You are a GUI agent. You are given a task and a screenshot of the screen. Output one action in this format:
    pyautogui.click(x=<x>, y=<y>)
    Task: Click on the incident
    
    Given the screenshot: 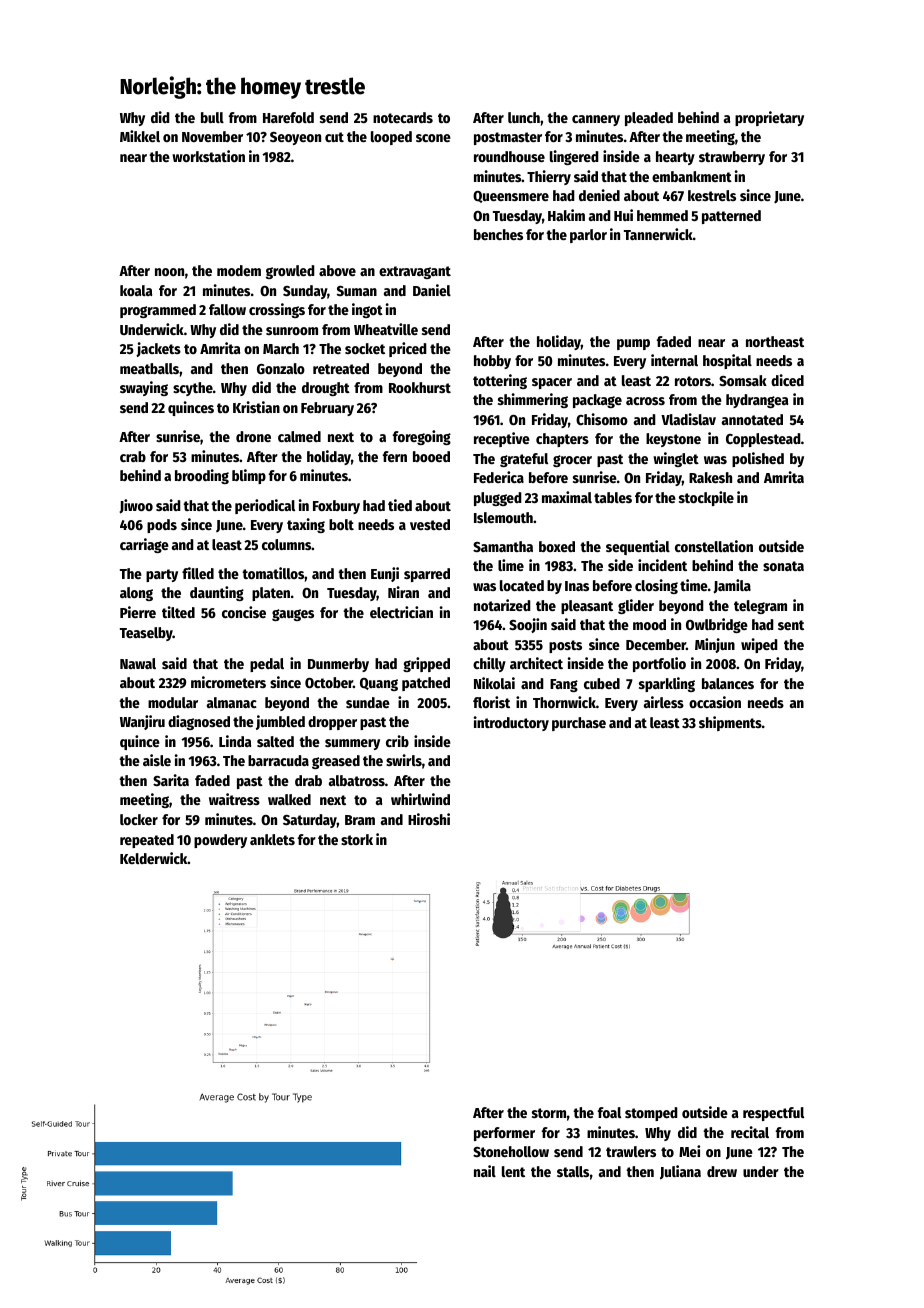 What is the action you would take?
    pyautogui.click(x=662, y=565)
